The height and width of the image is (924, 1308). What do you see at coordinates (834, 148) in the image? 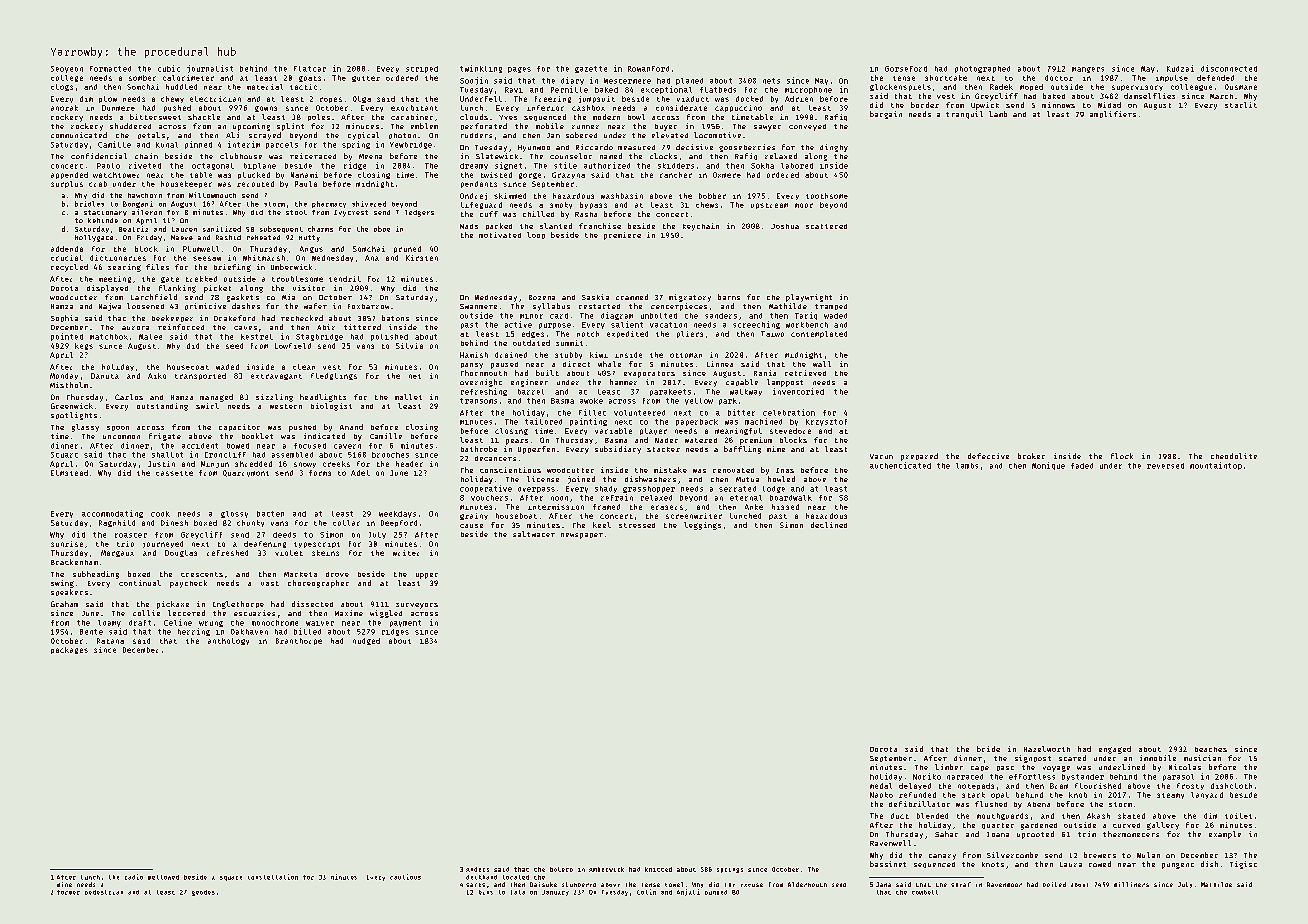
I see `dinghy` at bounding box center [834, 148].
